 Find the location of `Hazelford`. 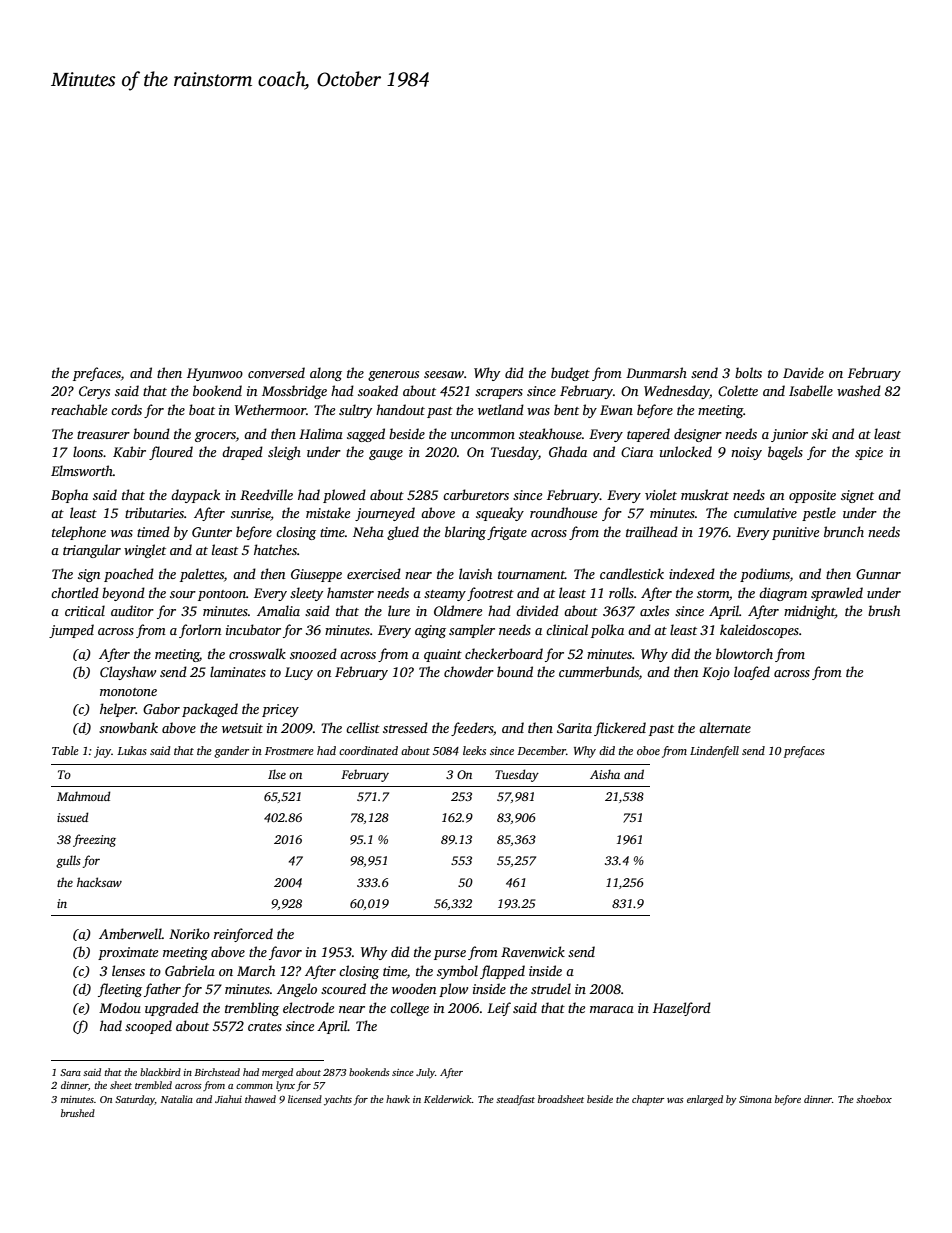

Hazelford is located at coordinates (682, 1009).
